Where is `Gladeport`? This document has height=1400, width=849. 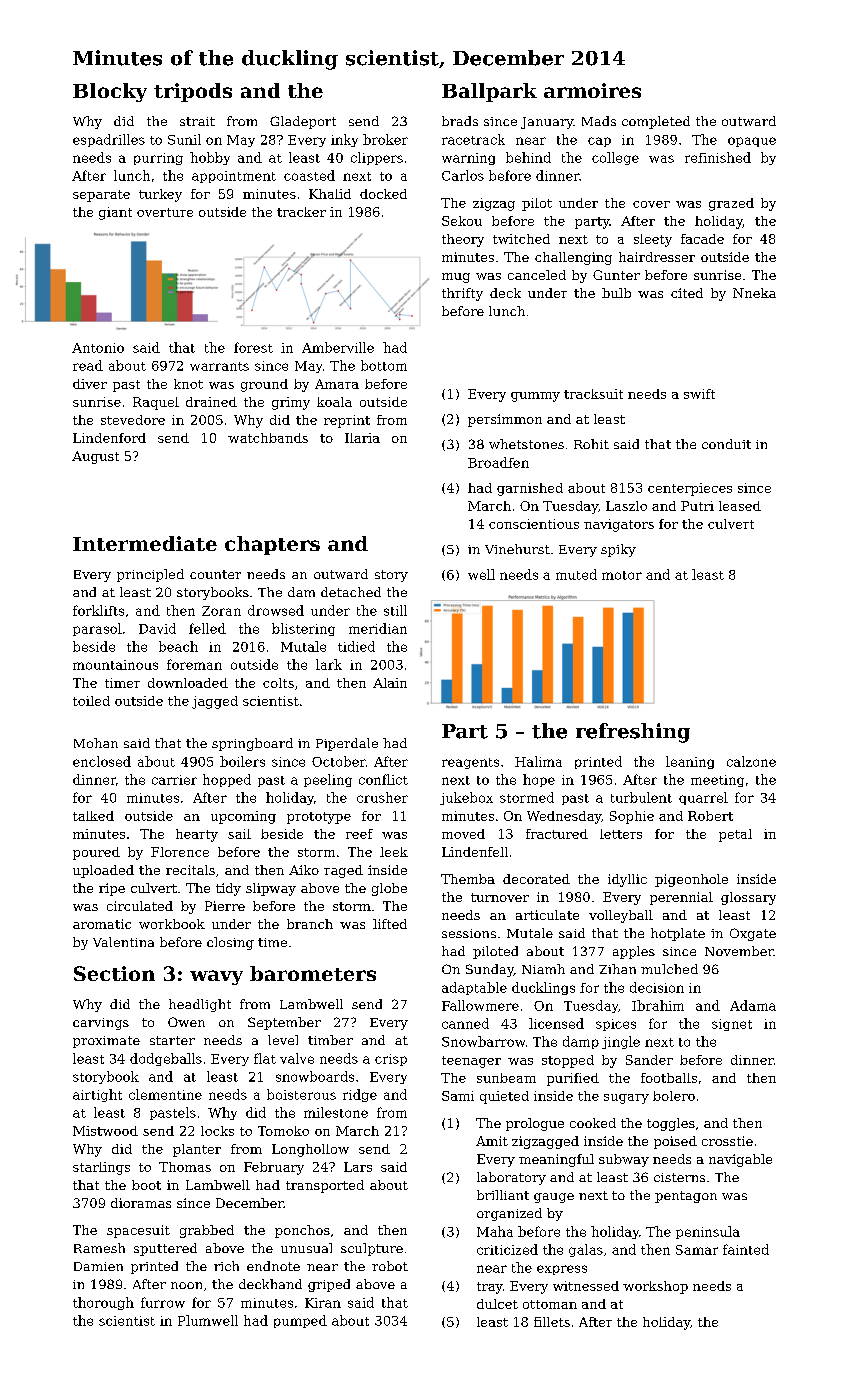
Gladeport is located at coordinates (303, 122).
